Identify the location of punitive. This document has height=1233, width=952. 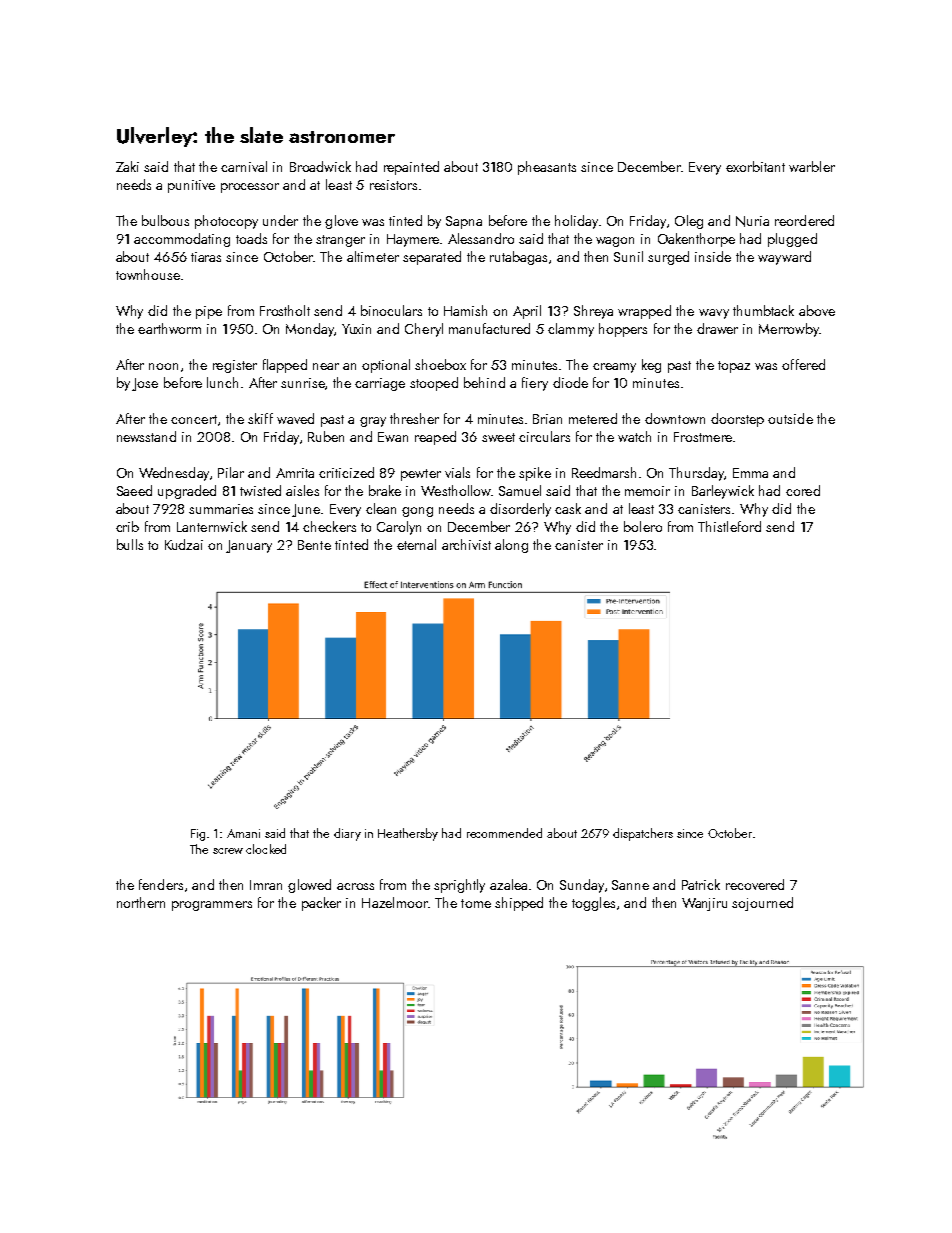
(191, 186).
